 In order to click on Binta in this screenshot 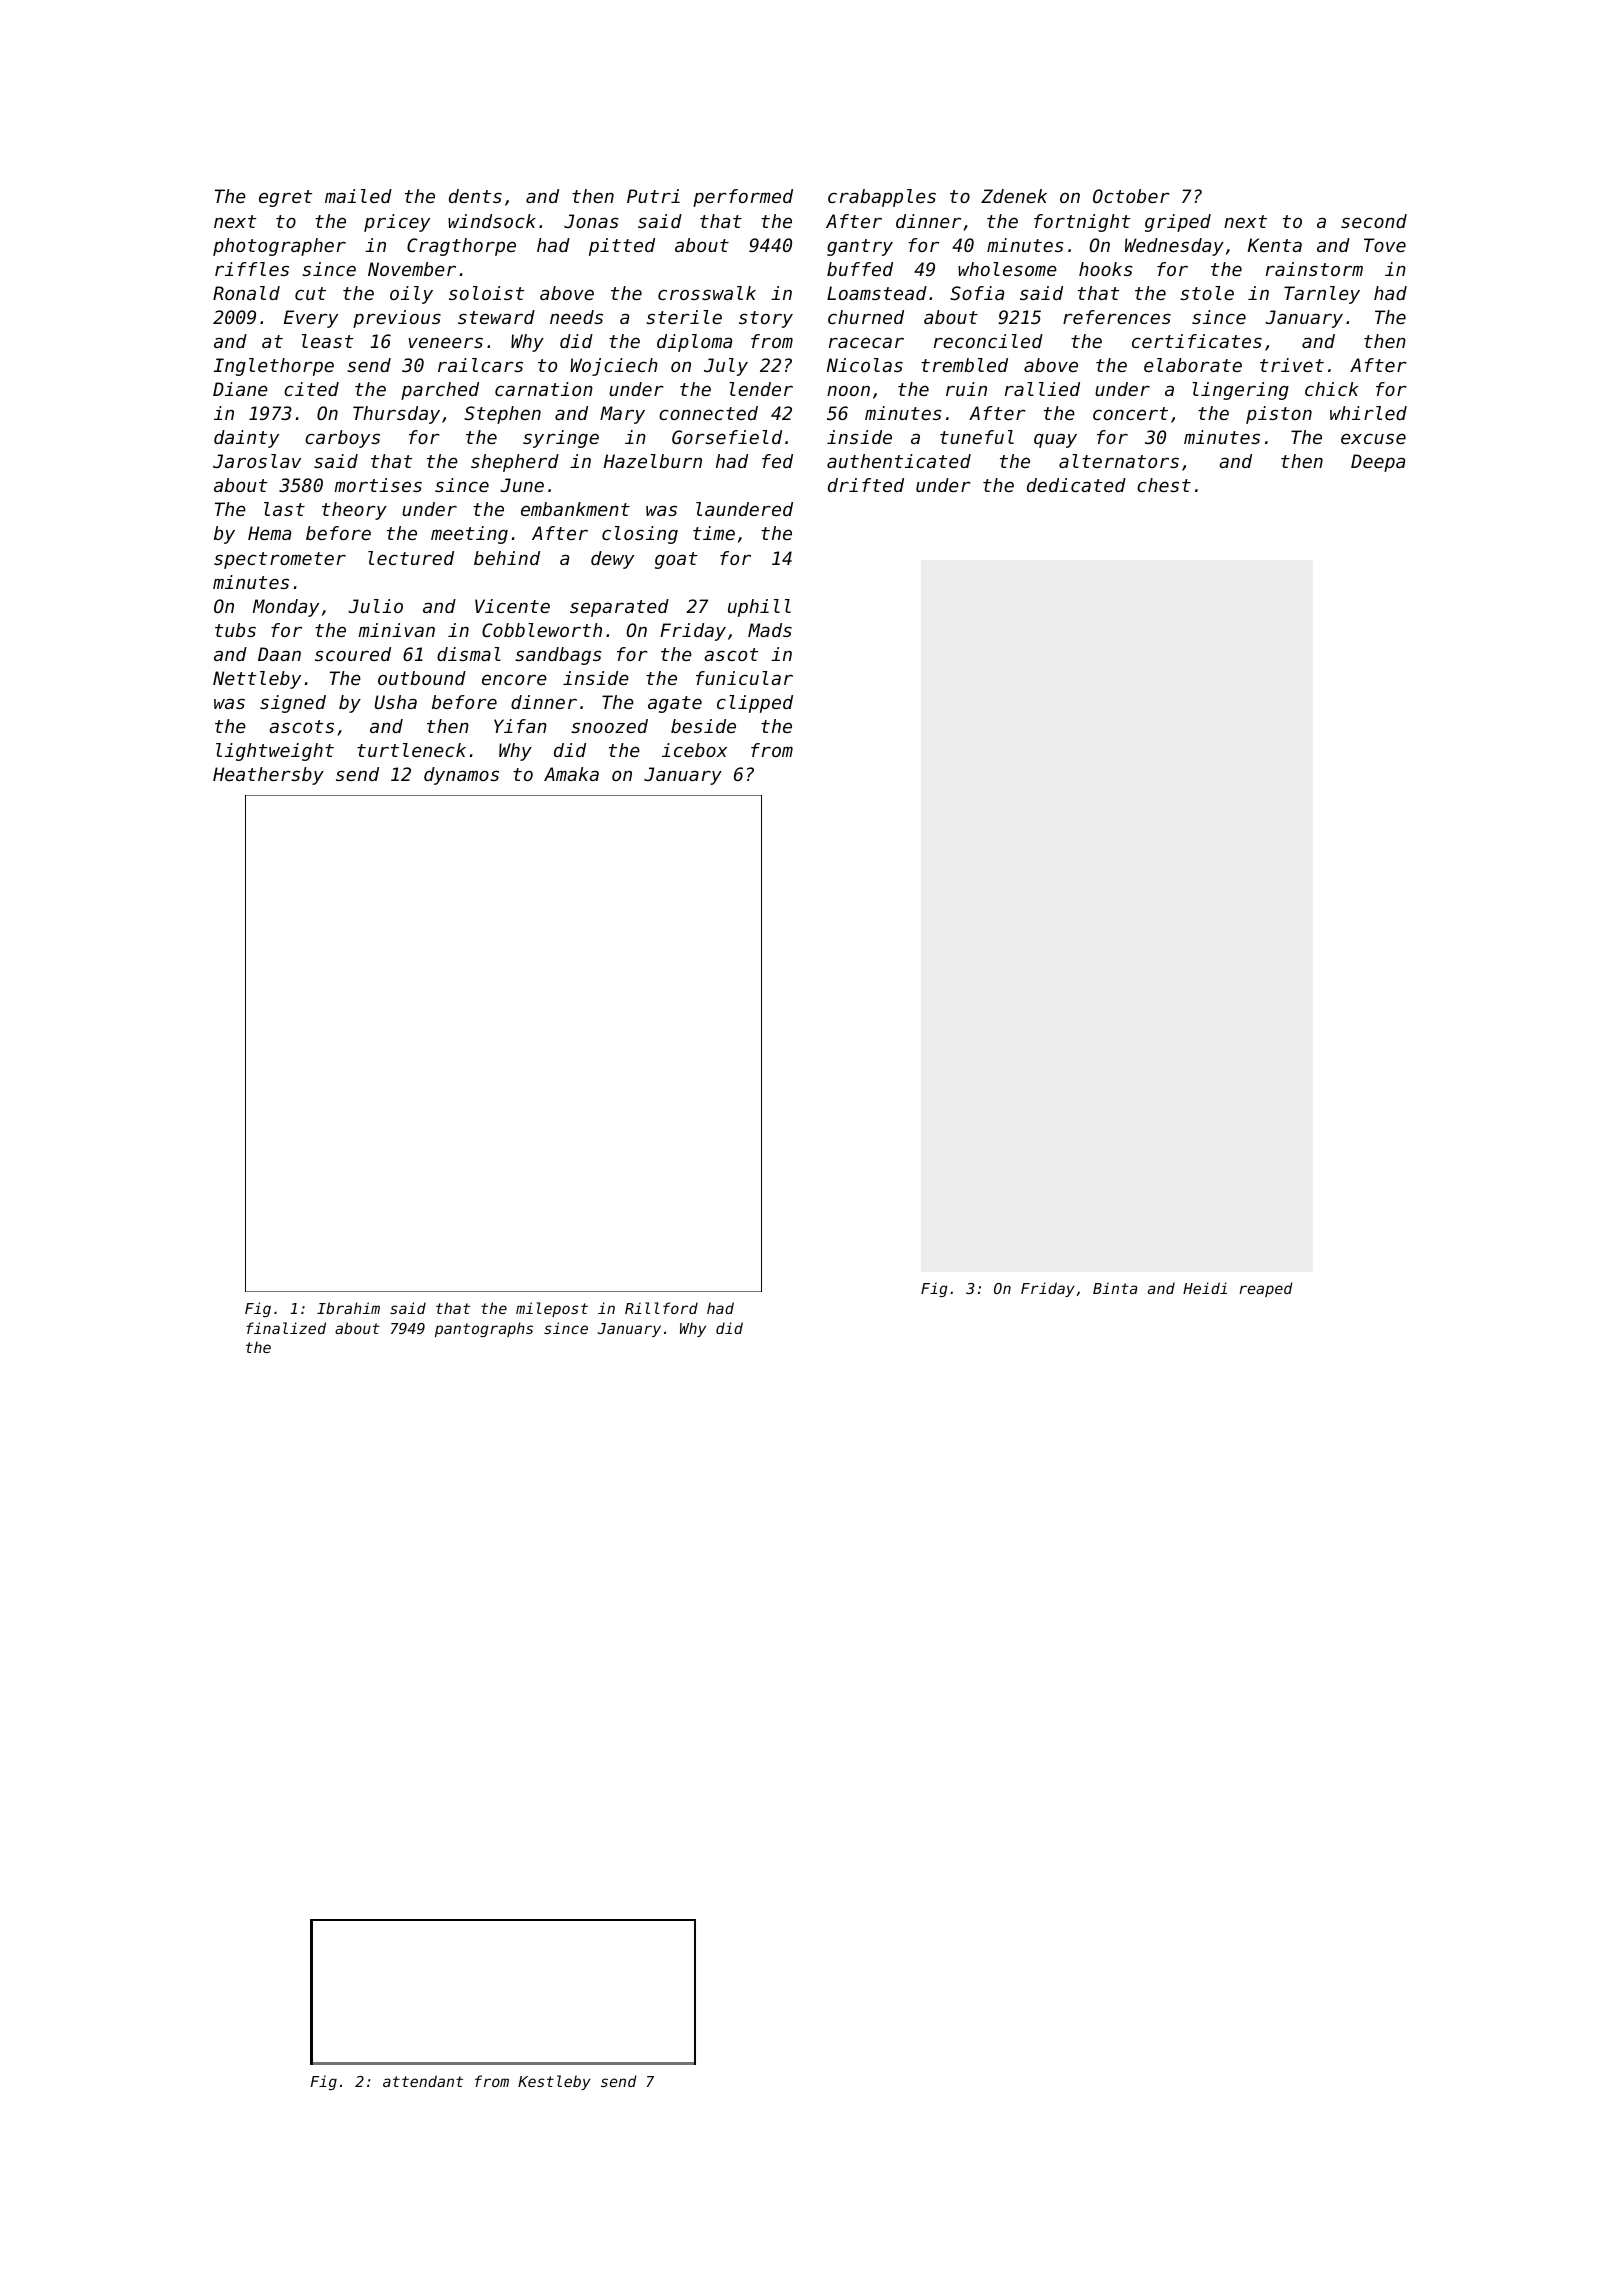, I will do `click(1115, 1288)`.
